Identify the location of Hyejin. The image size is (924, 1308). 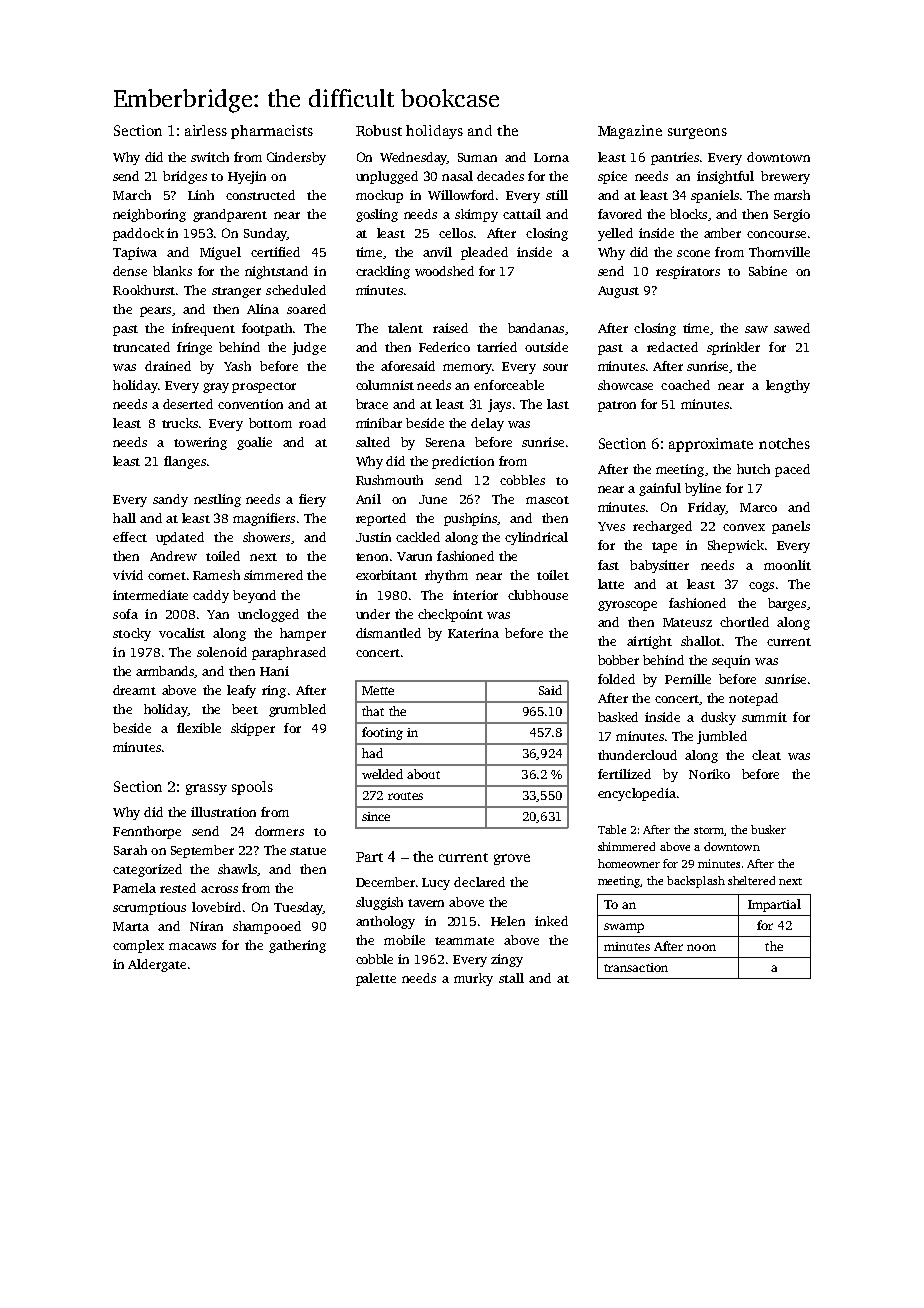
(247, 177).
